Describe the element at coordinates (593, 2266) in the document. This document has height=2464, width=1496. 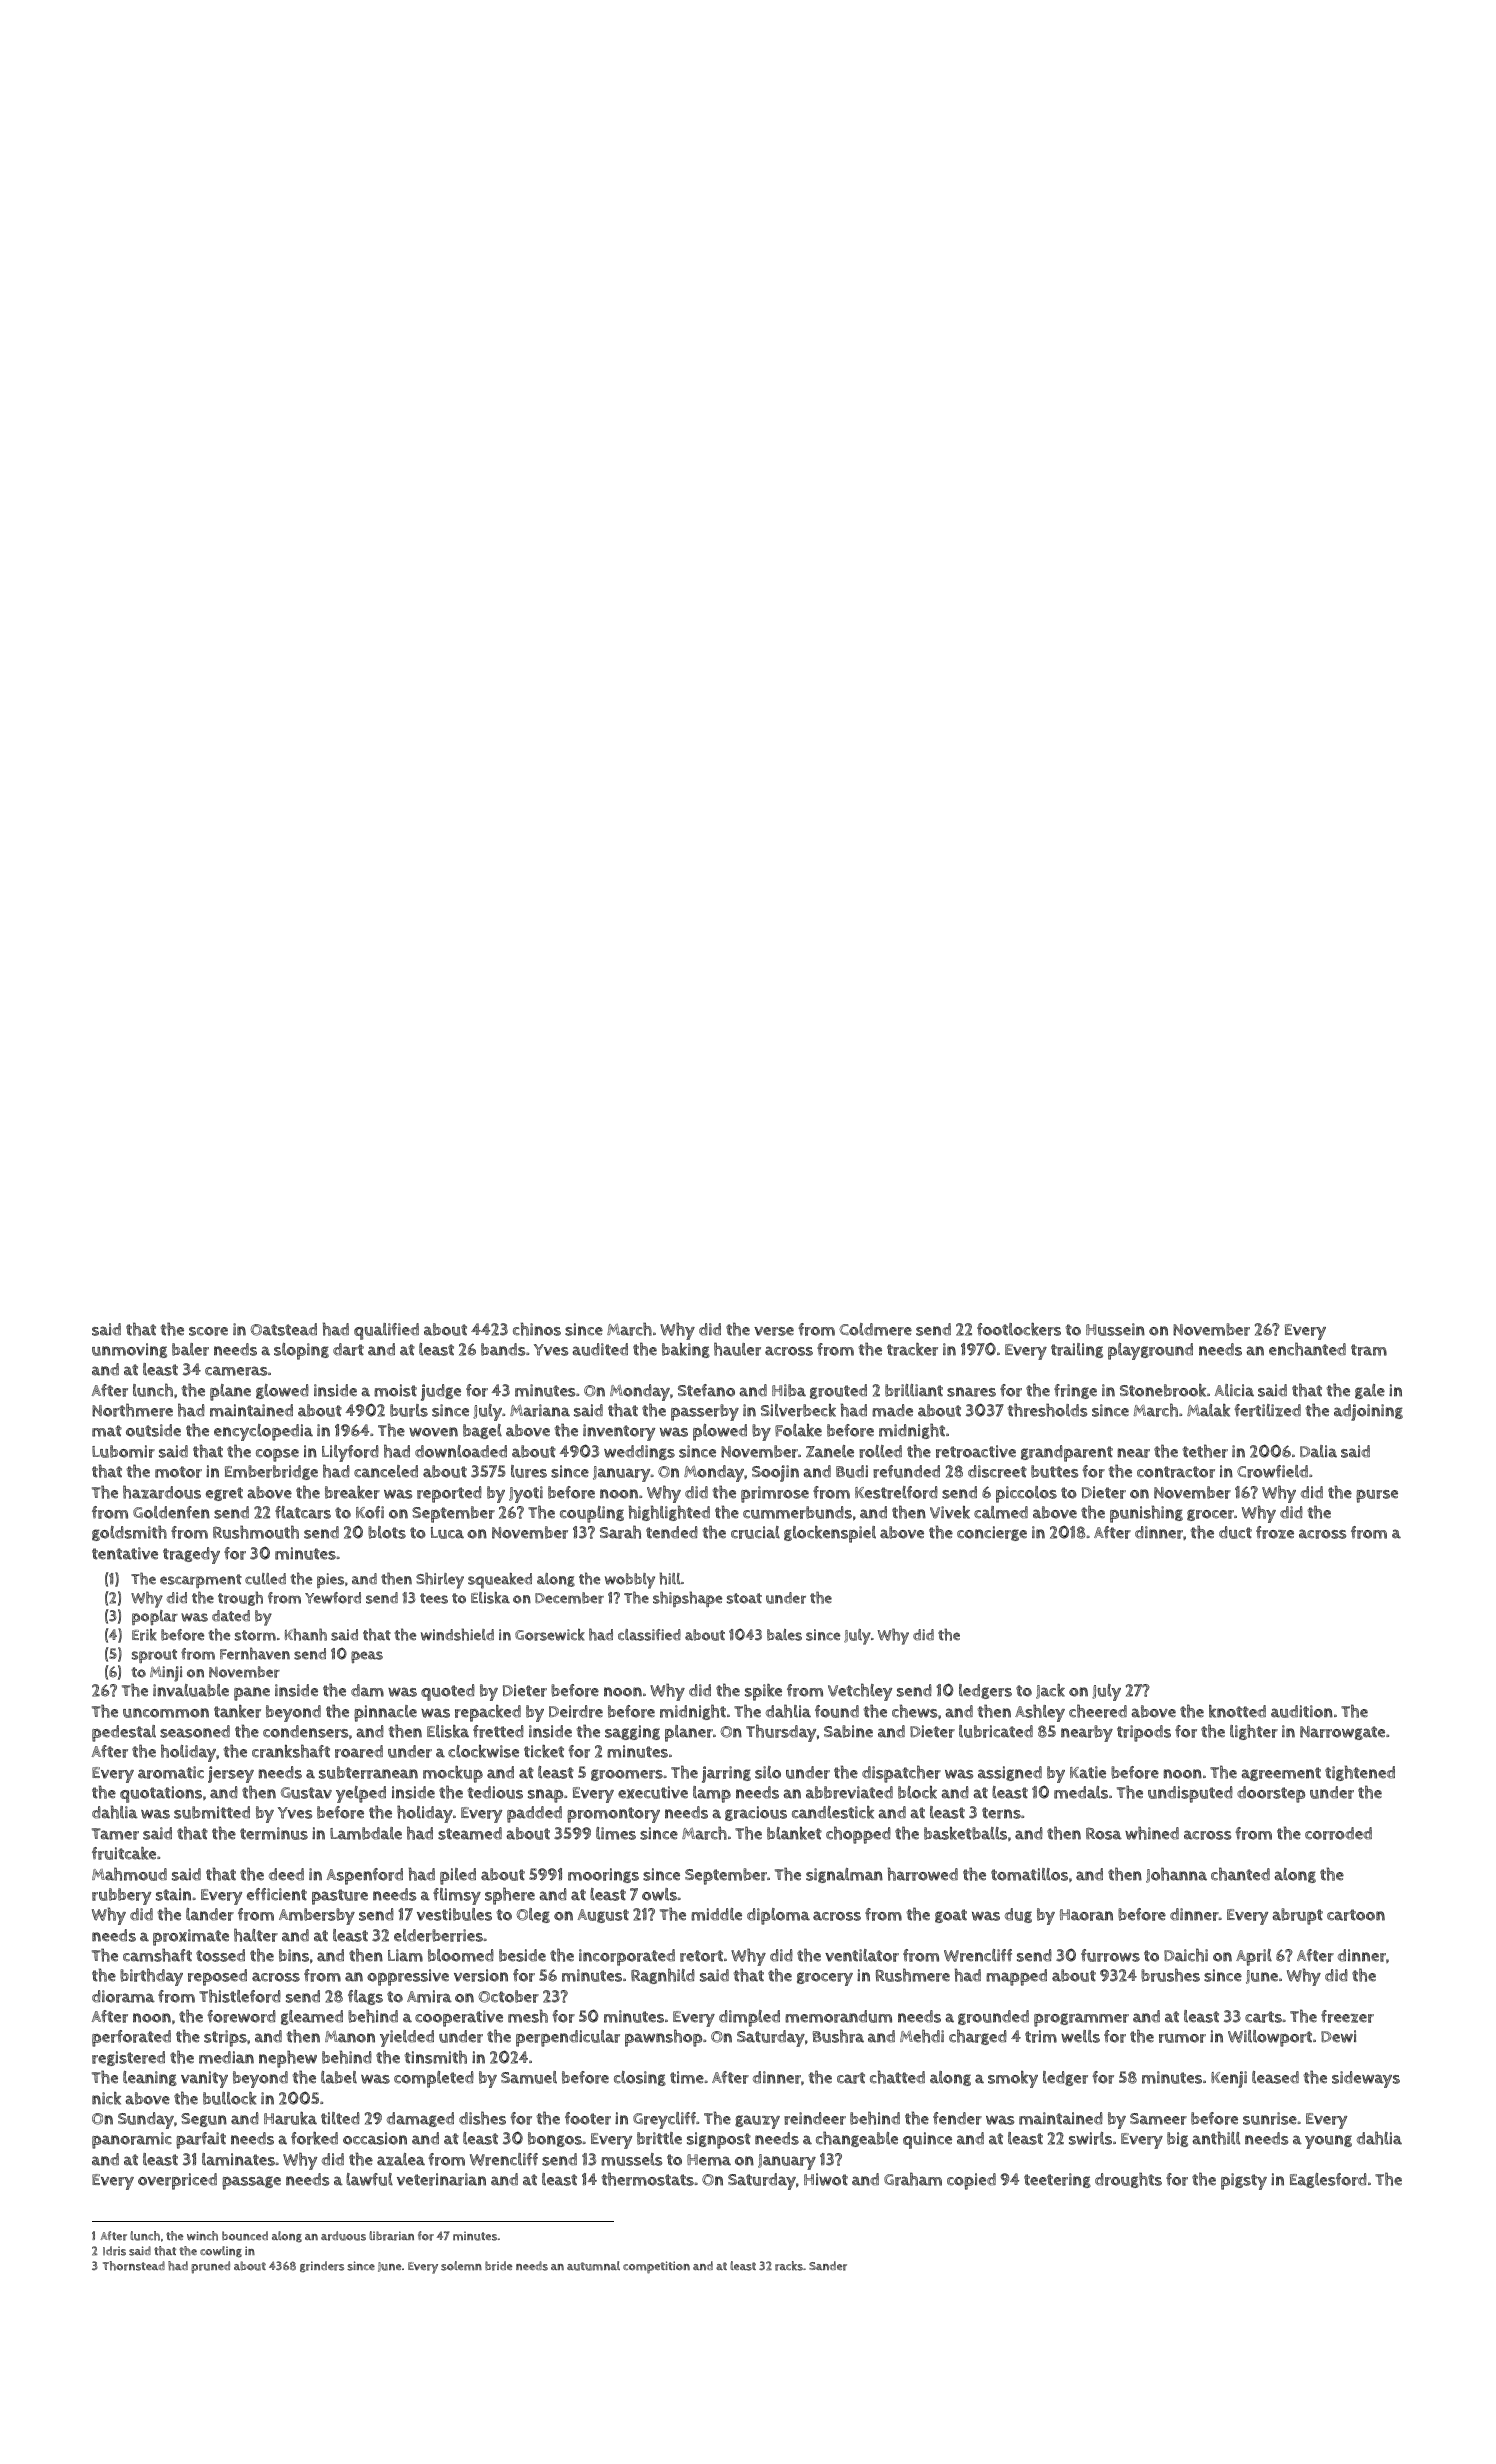
I see `autumnal` at that location.
